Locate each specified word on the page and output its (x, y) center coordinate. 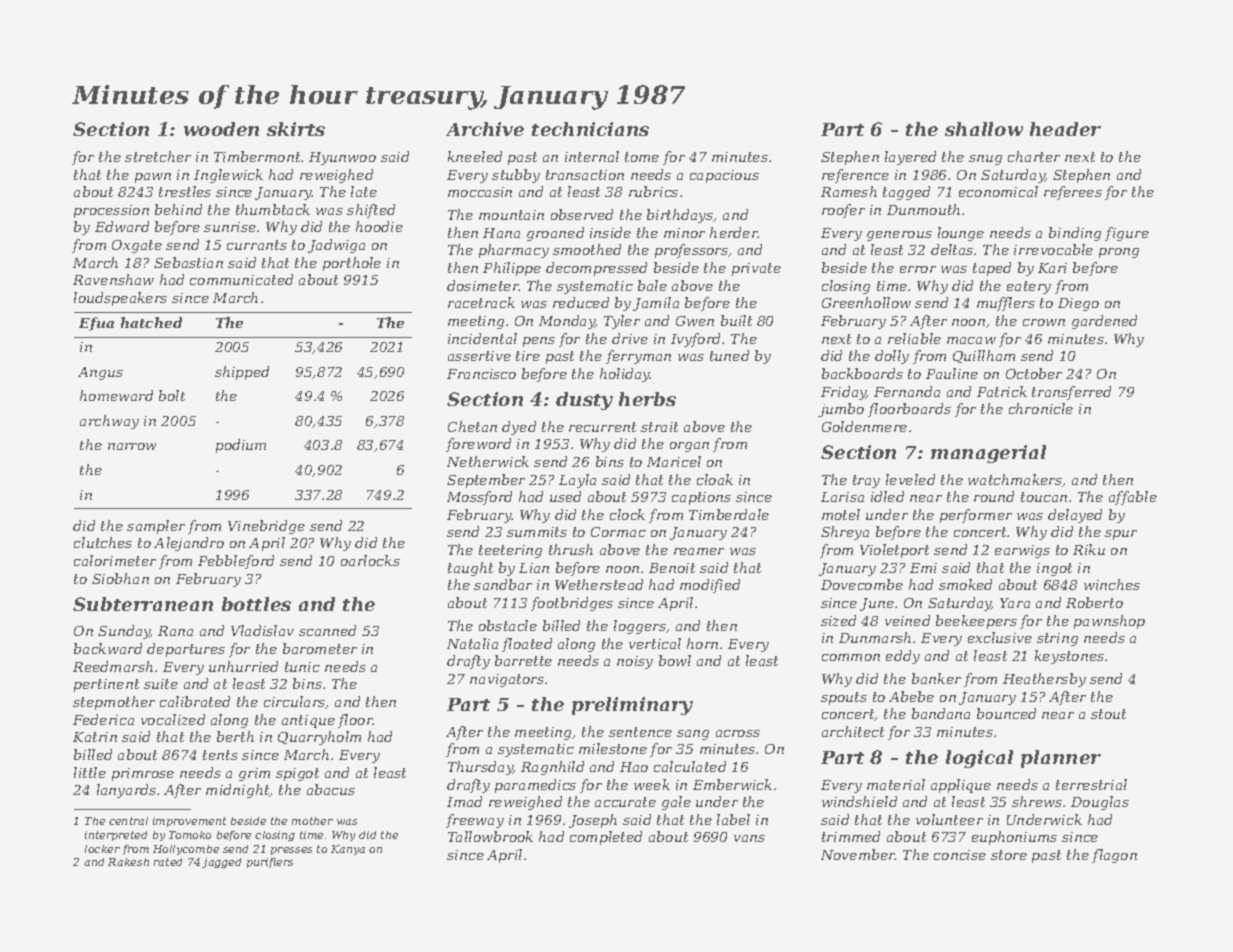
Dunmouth (923, 209)
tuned (729, 355)
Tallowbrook (490, 836)
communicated (241, 279)
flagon (1114, 856)
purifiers (270, 863)
